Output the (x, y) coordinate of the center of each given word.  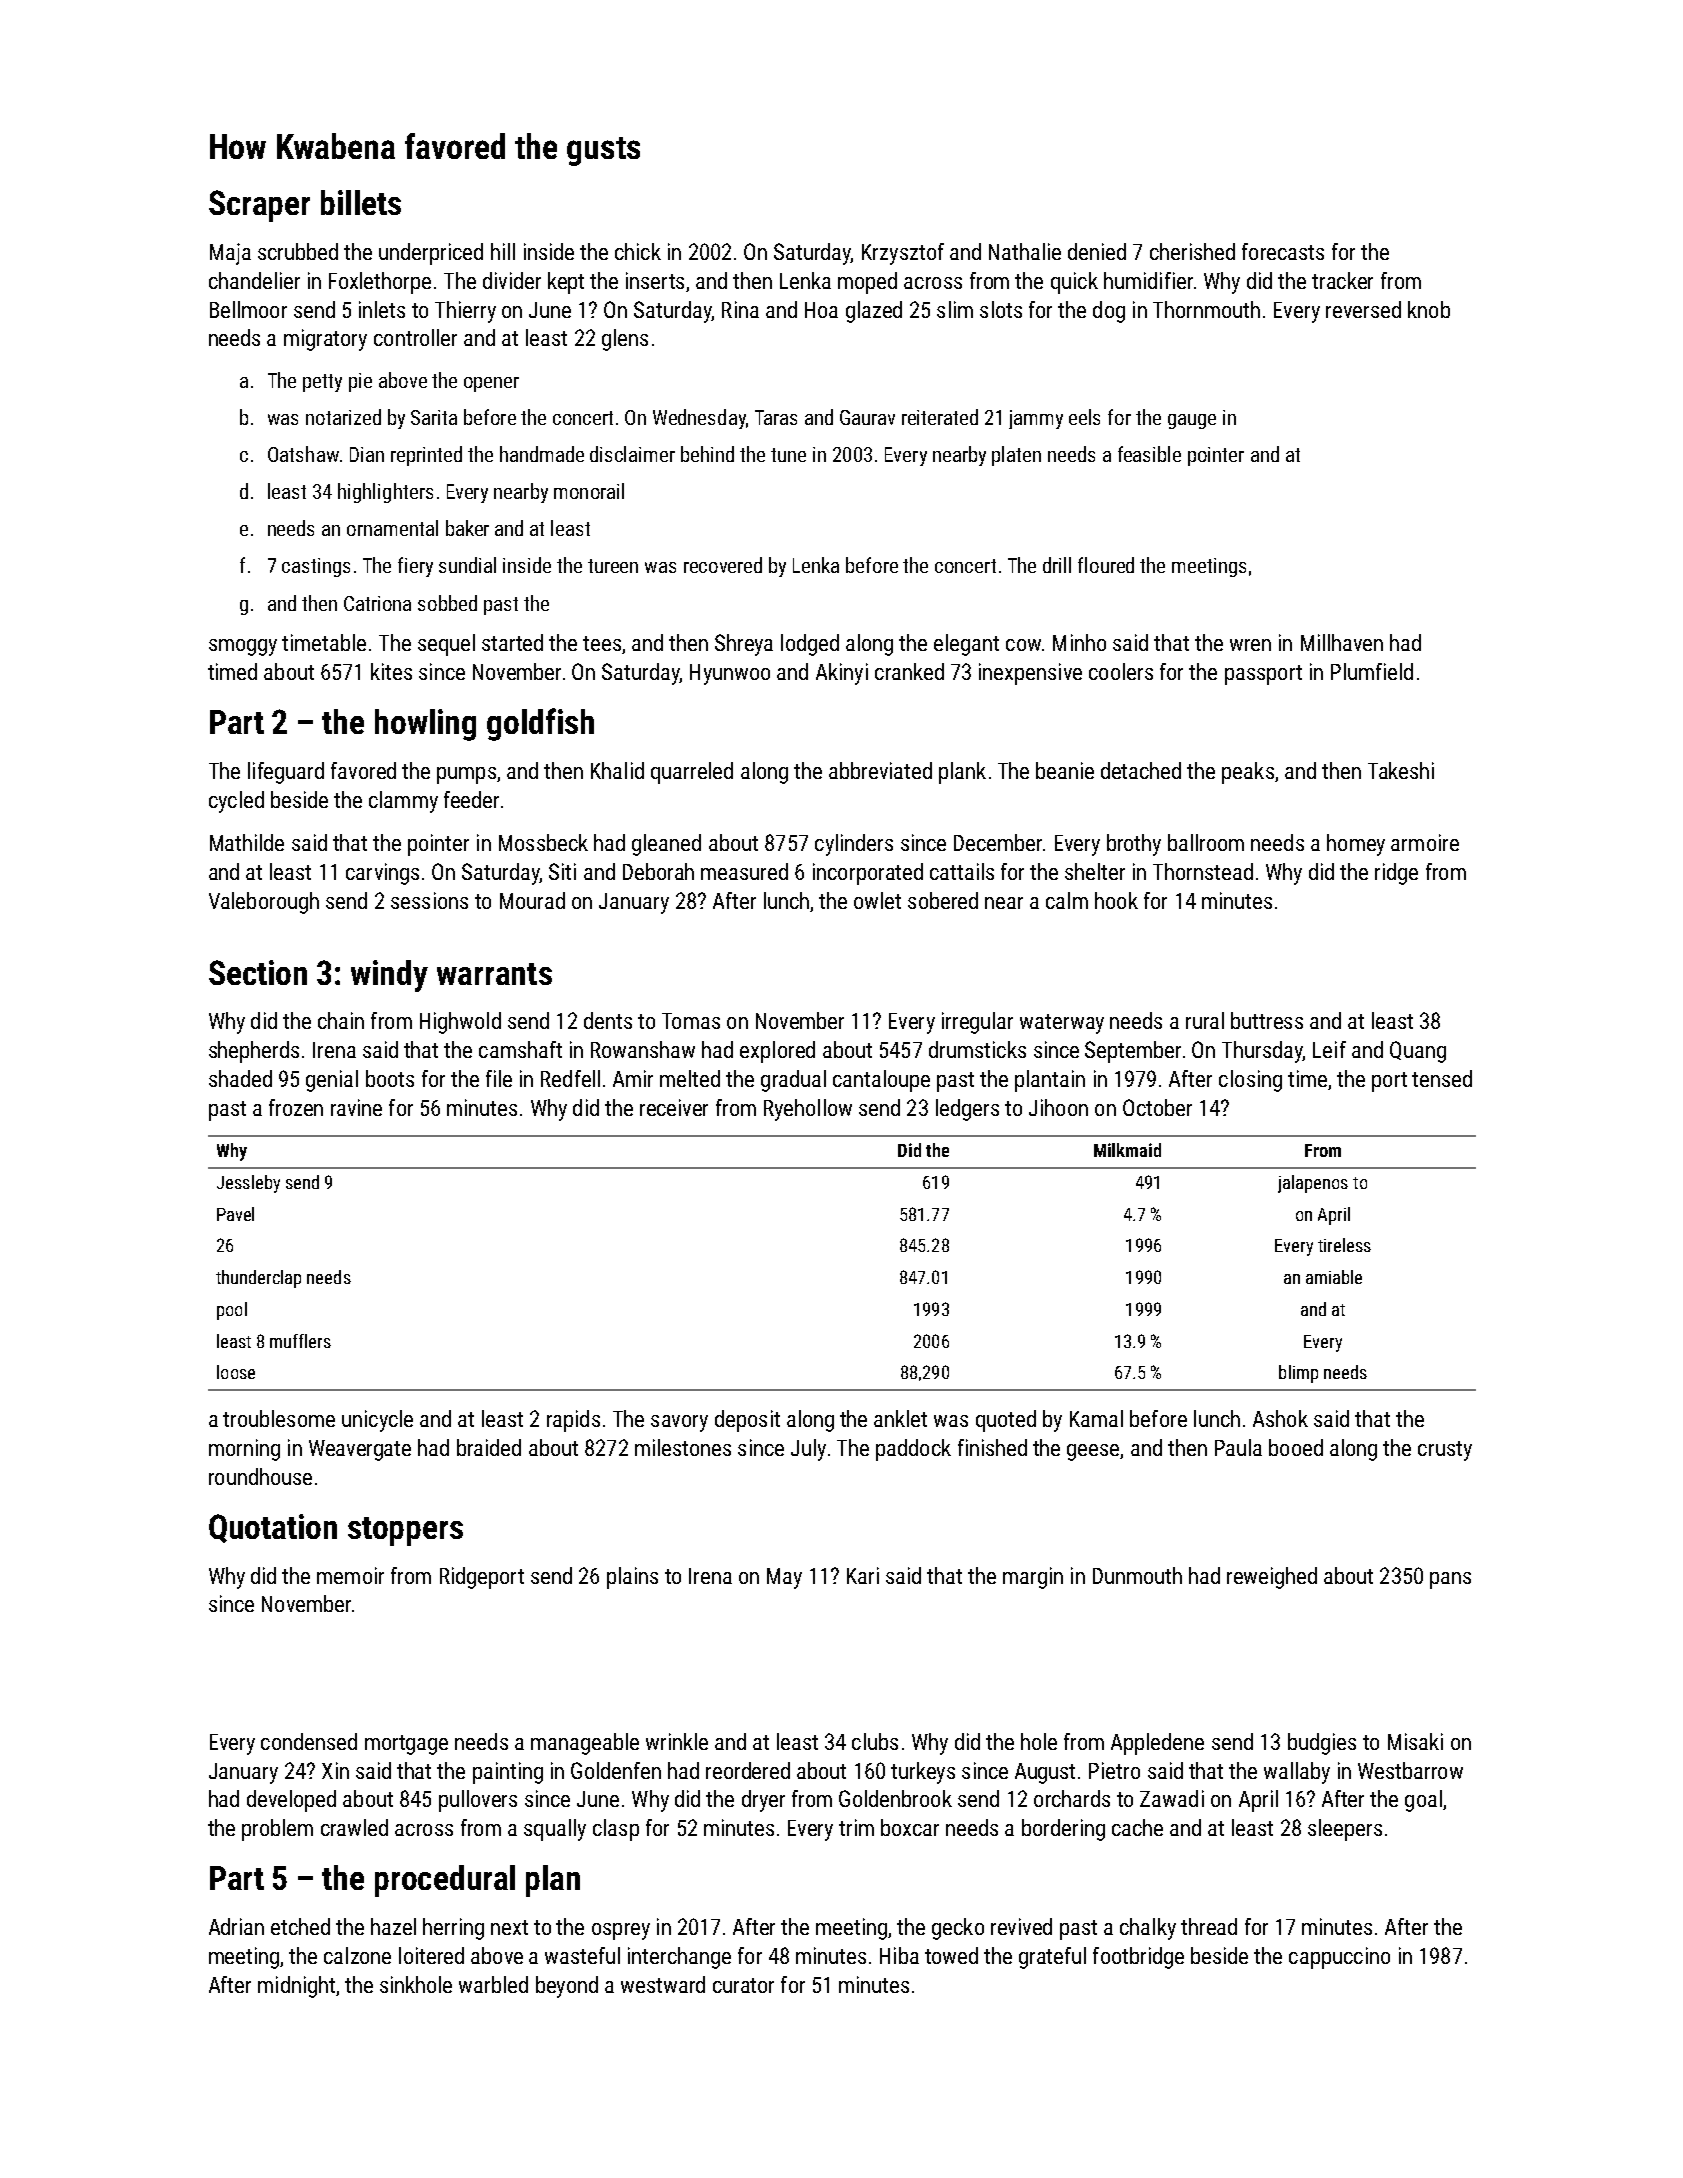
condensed (309, 1741)
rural (1205, 1020)
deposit (747, 1421)
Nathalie (1025, 251)
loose (236, 1372)
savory (679, 1423)
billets (361, 202)
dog (1109, 312)
